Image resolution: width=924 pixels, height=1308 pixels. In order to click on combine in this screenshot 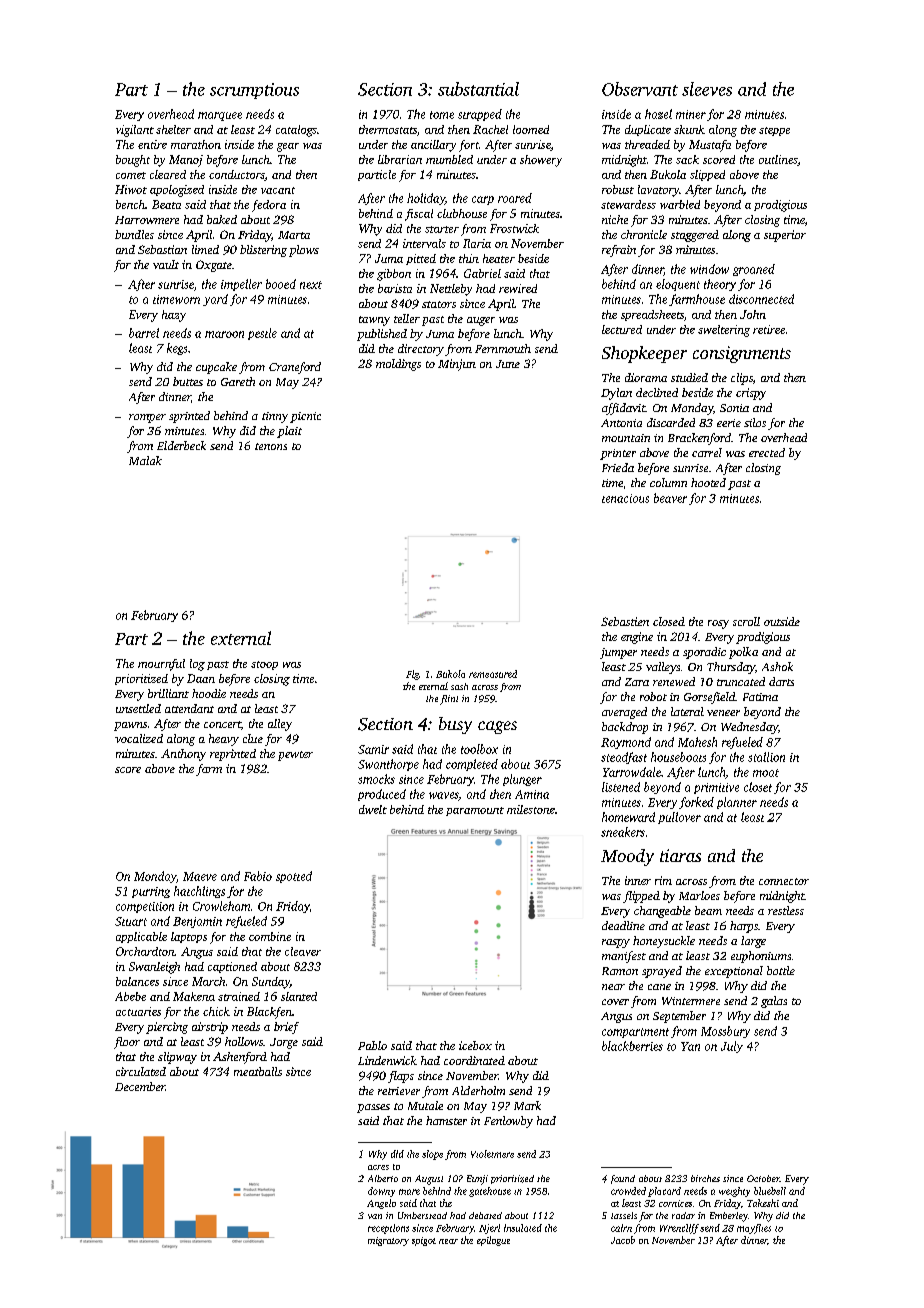, I will do `click(270, 936)`.
